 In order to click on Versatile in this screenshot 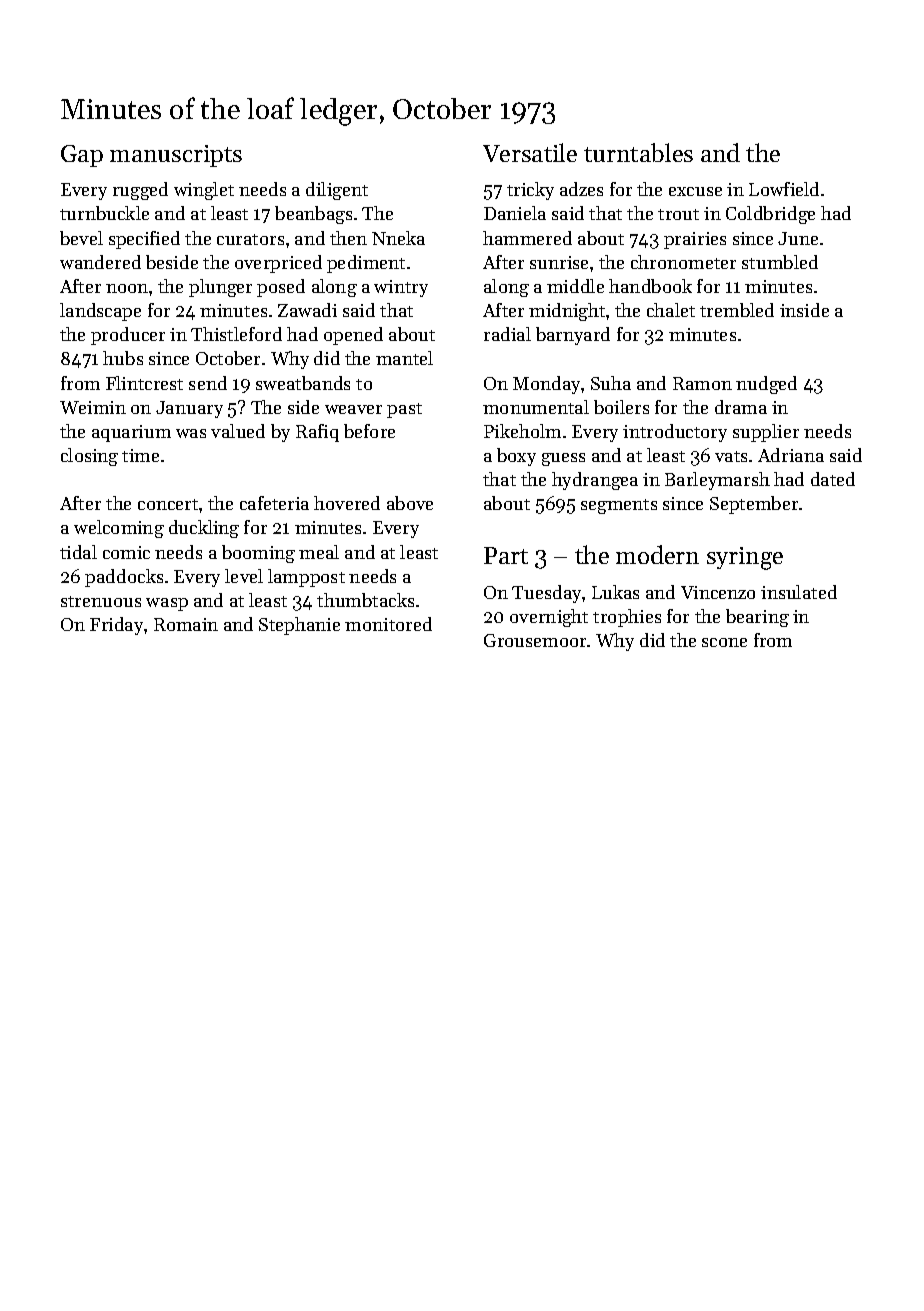, I will do `click(530, 152)`.
